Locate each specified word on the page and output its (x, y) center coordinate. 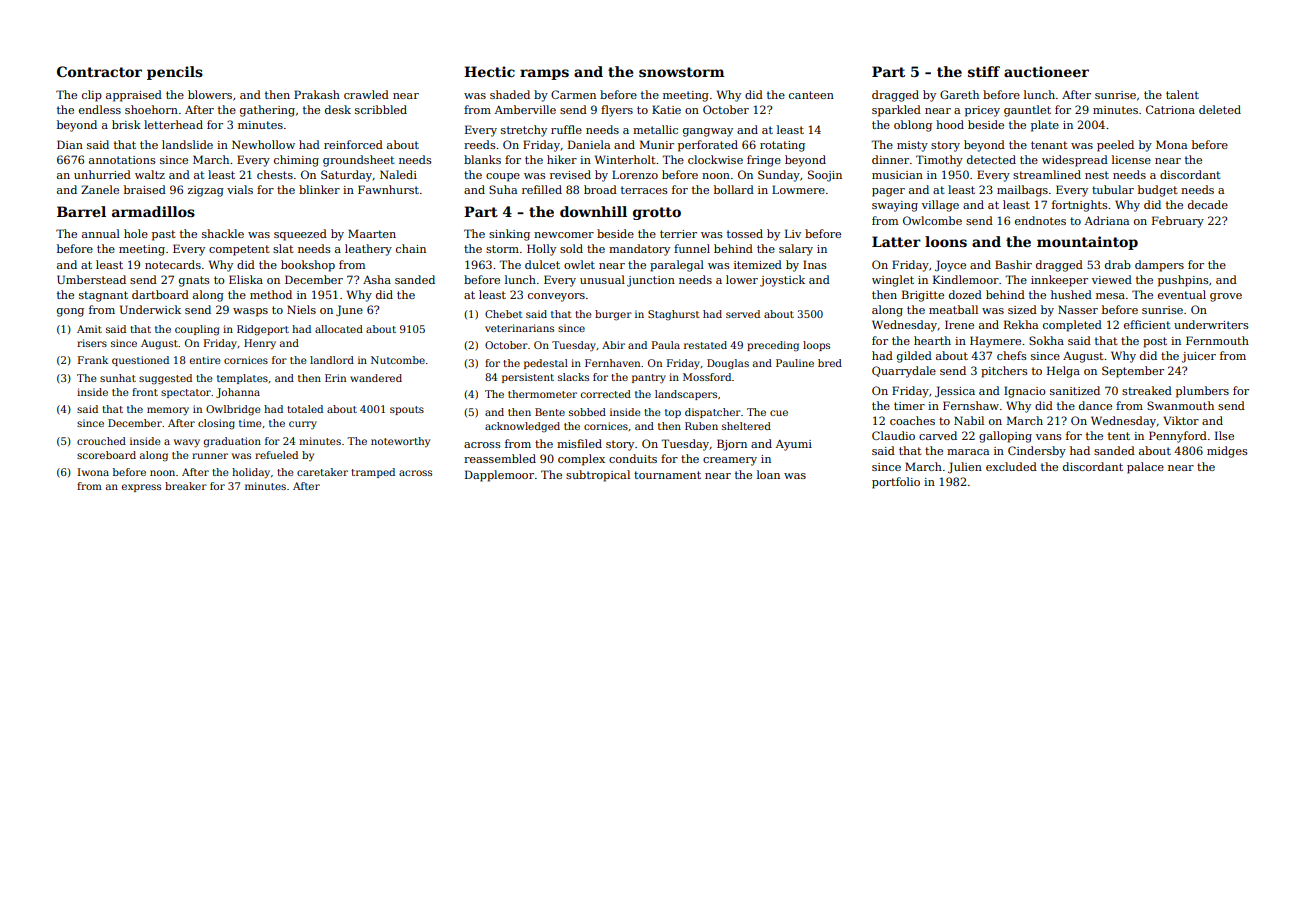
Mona (1171, 144)
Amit (89, 329)
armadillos (153, 211)
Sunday (779, 176)
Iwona (93, 472)
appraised (134, 96)
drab (1118, 264)
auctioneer (1046, 71)
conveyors (556, 297)
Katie (666, 109)
